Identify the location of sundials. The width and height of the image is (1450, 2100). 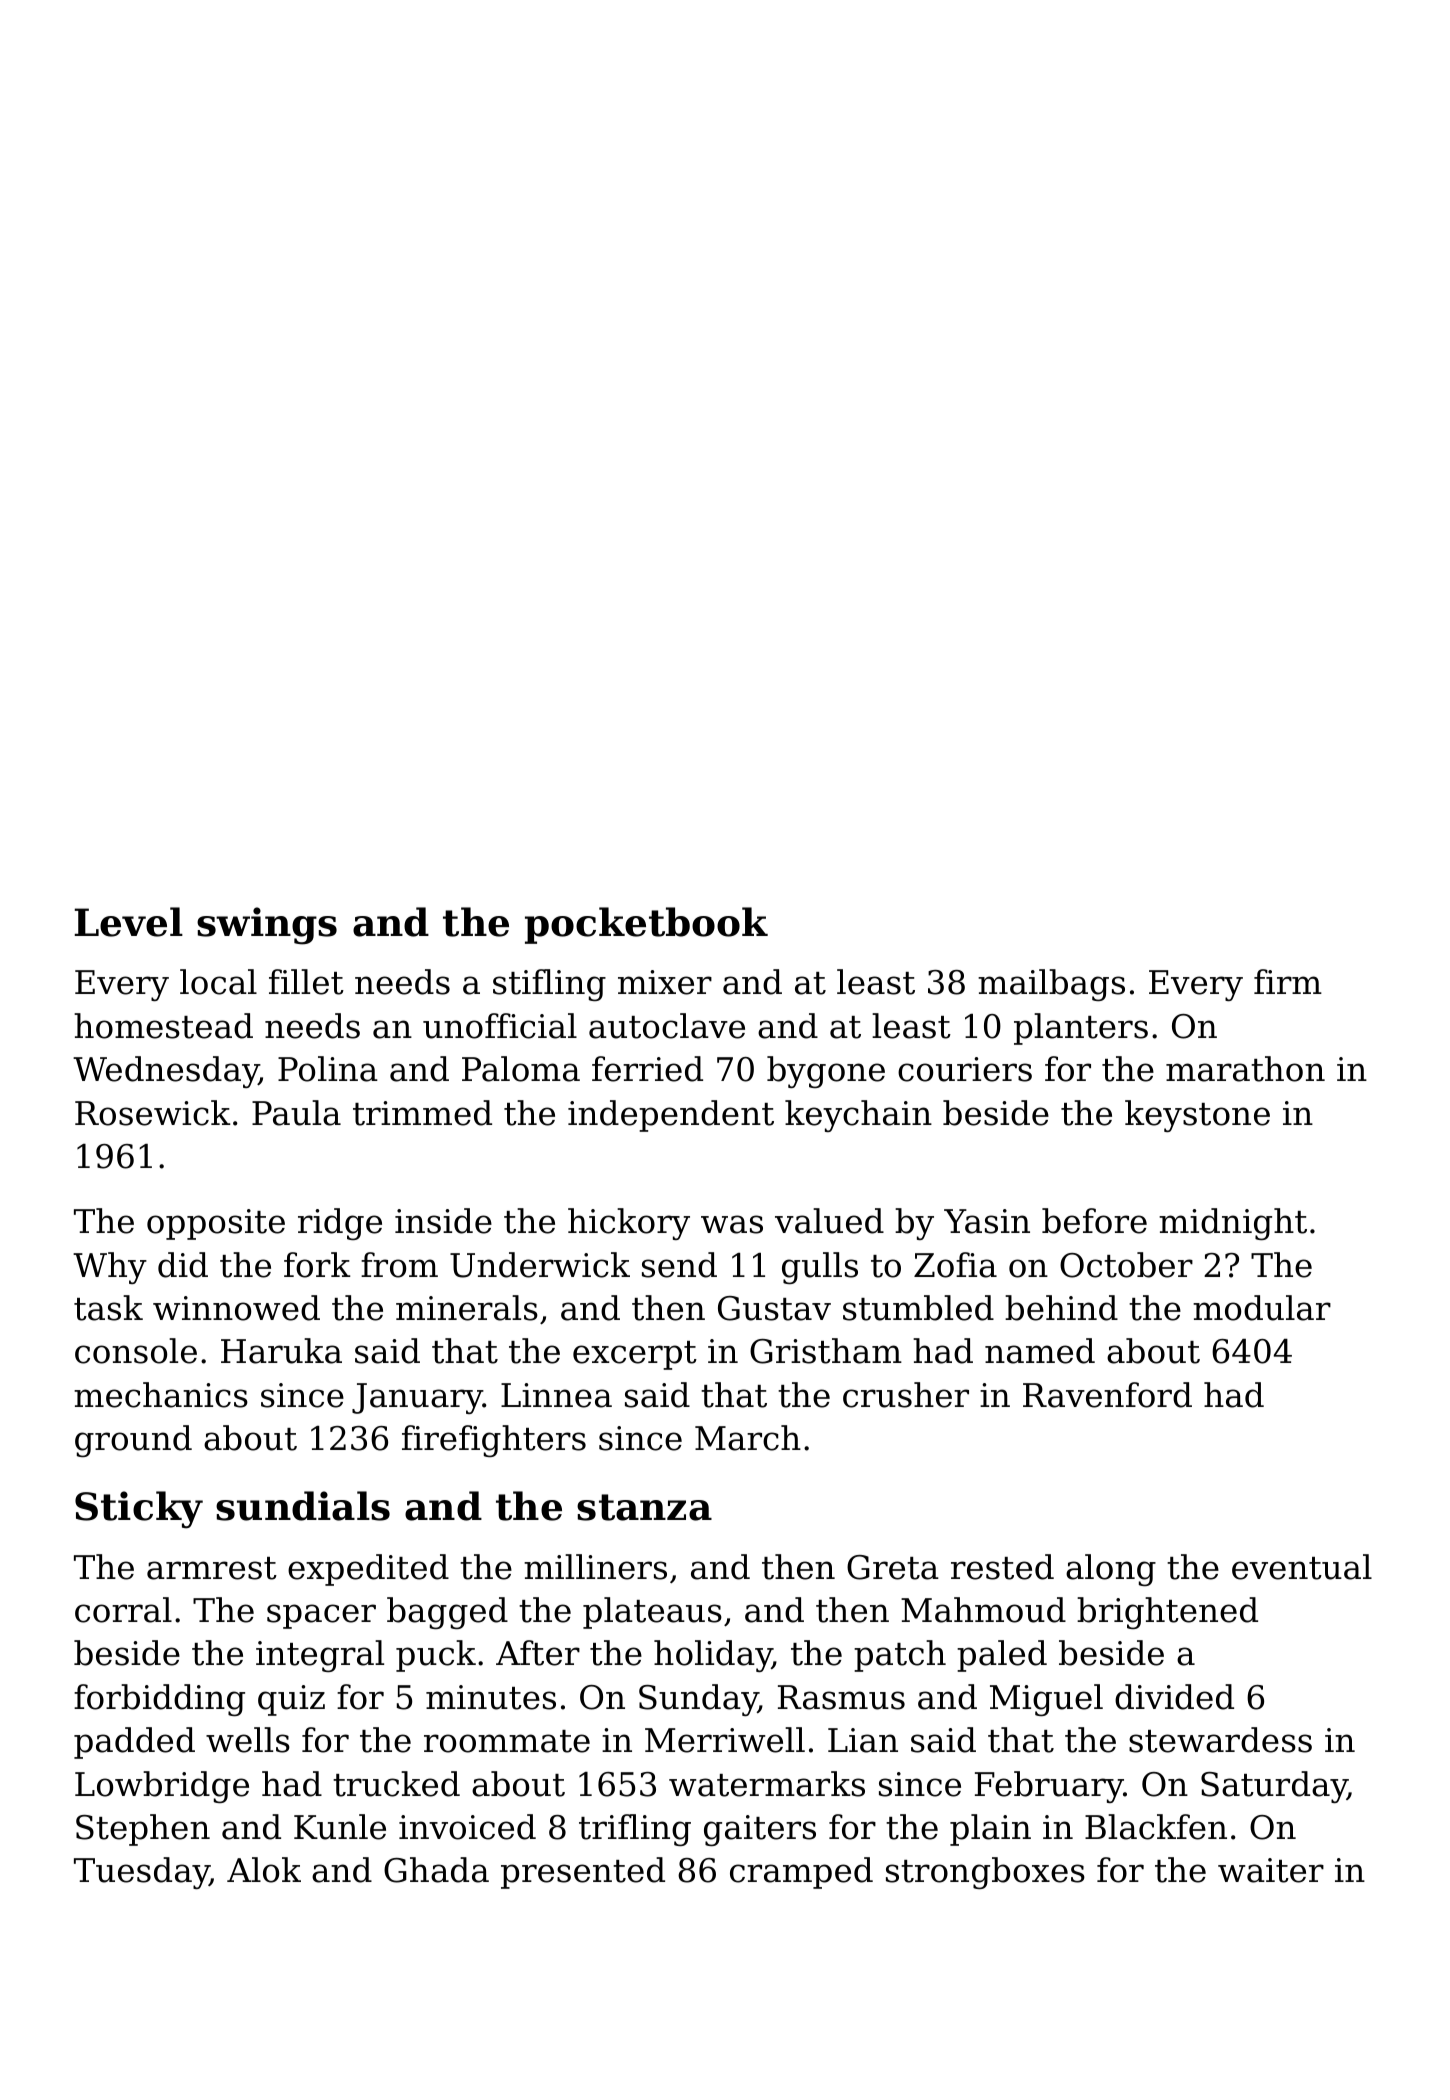
(303, 1506).
